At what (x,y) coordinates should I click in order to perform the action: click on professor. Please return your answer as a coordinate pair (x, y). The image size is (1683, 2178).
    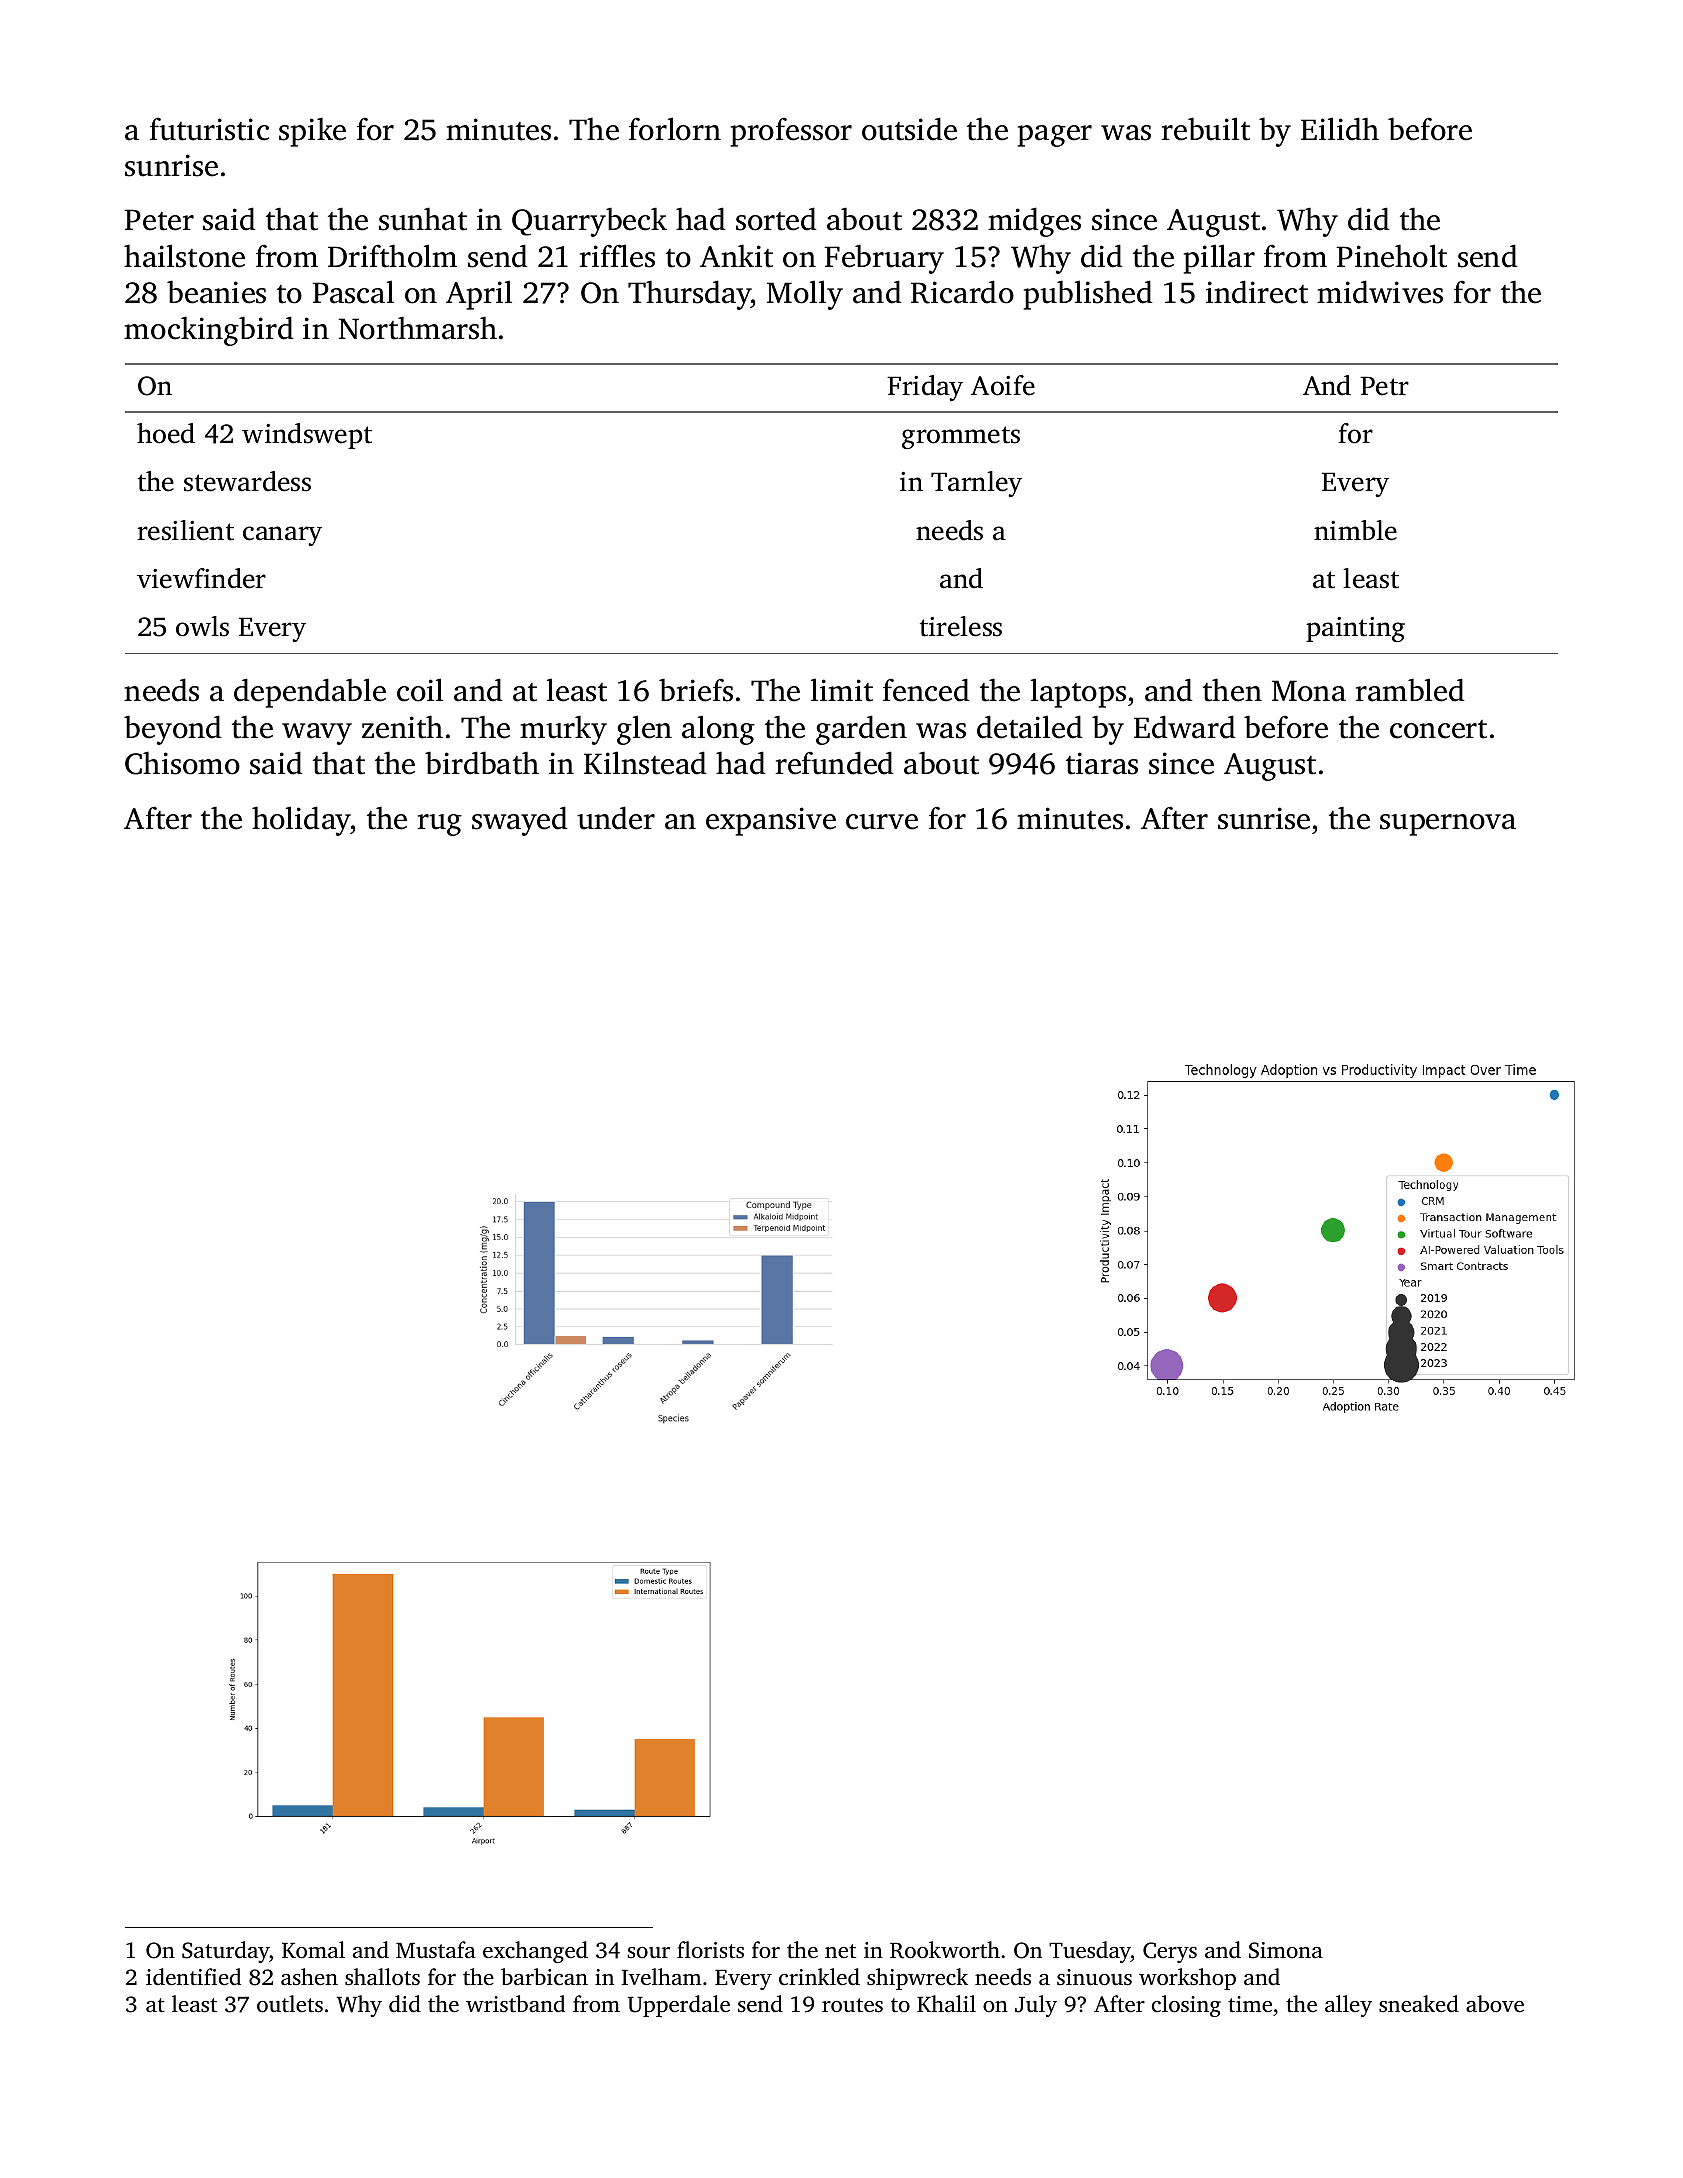
    Looking at the image, I should click on (791, 132).
